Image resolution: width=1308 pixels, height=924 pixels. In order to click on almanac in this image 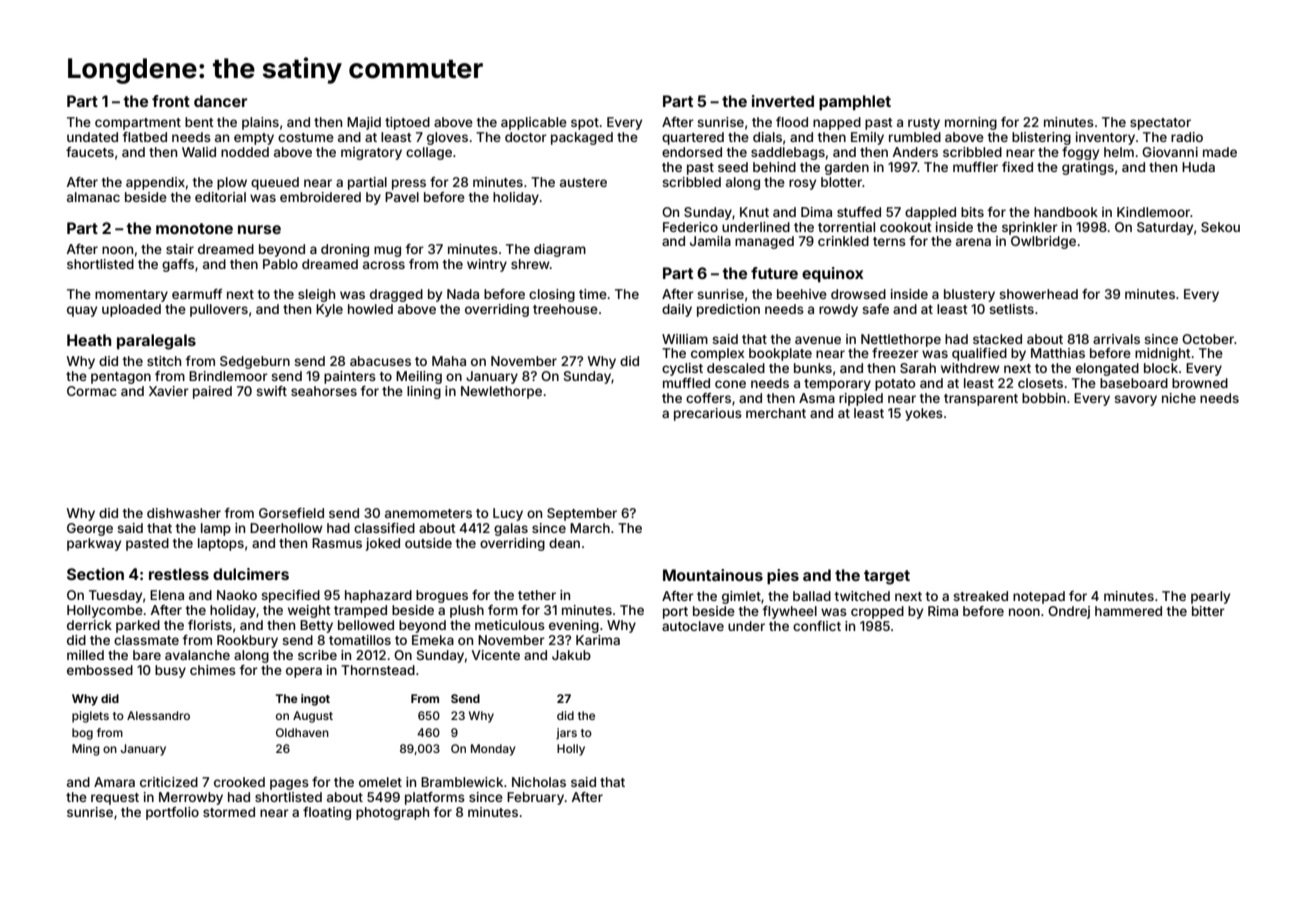, I will do `click(93, 197)`.
